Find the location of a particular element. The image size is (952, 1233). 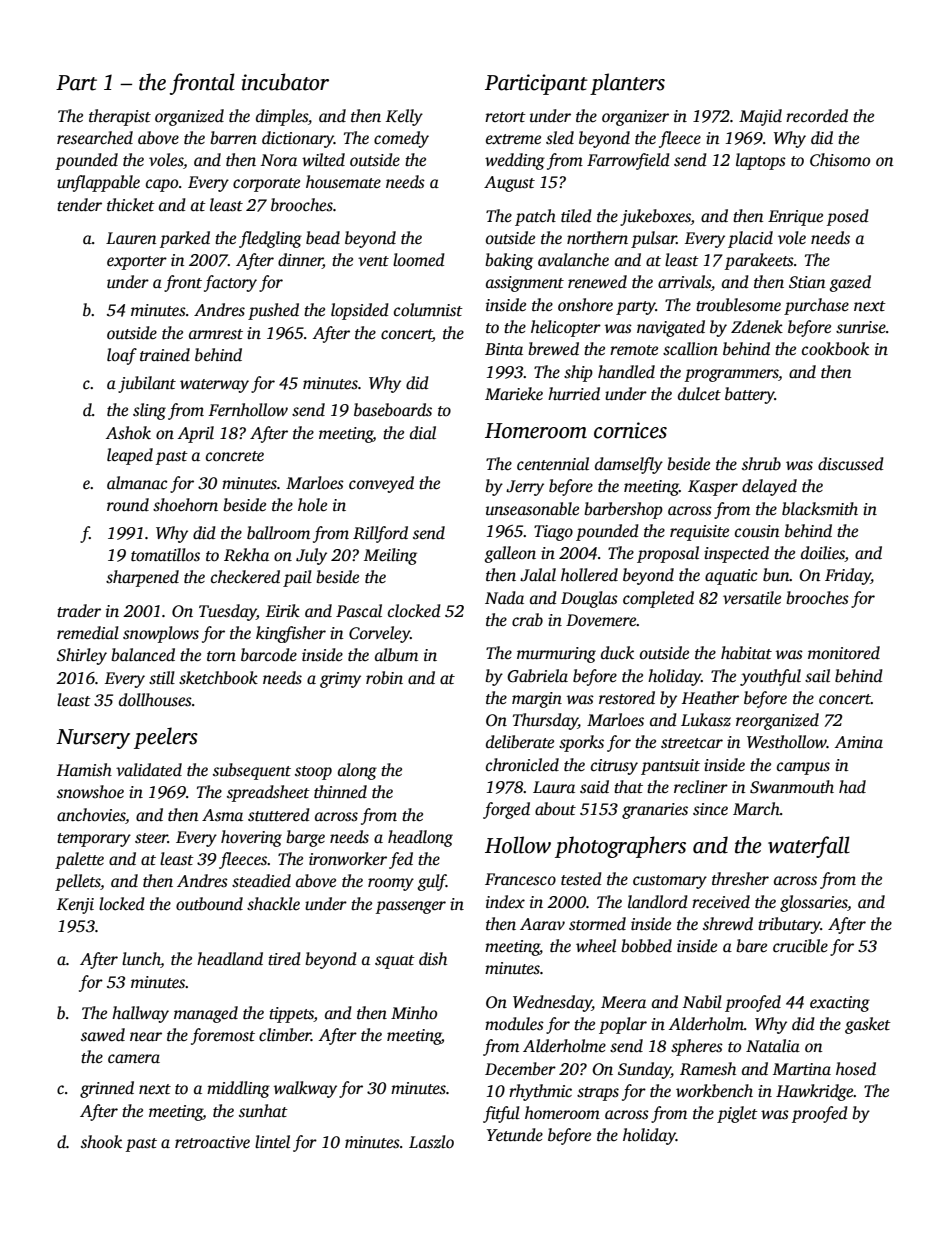

hallway is located at coordinates (140, 1014).
